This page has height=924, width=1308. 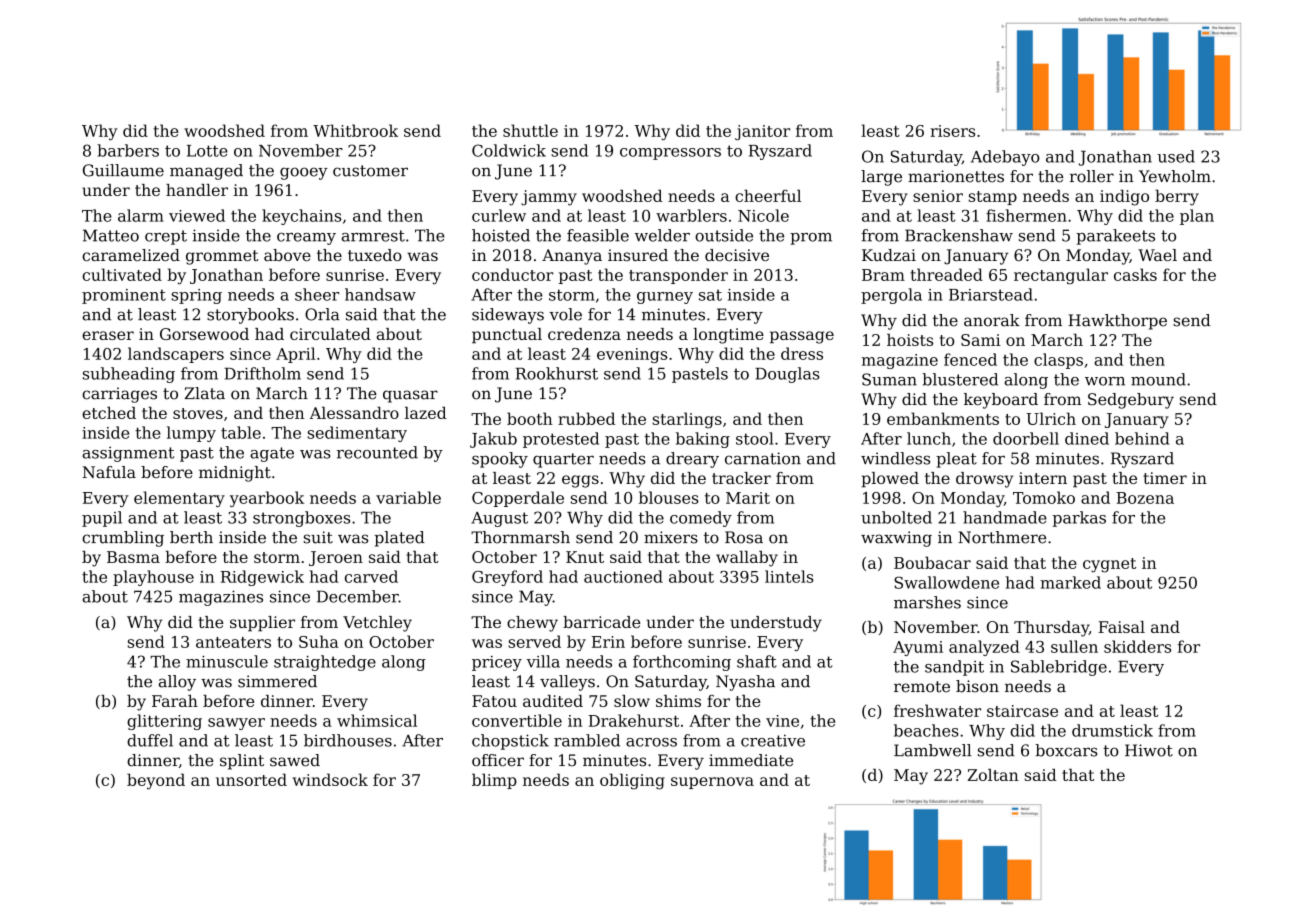 I want to click on quasar, so click(x=410, y=396).
